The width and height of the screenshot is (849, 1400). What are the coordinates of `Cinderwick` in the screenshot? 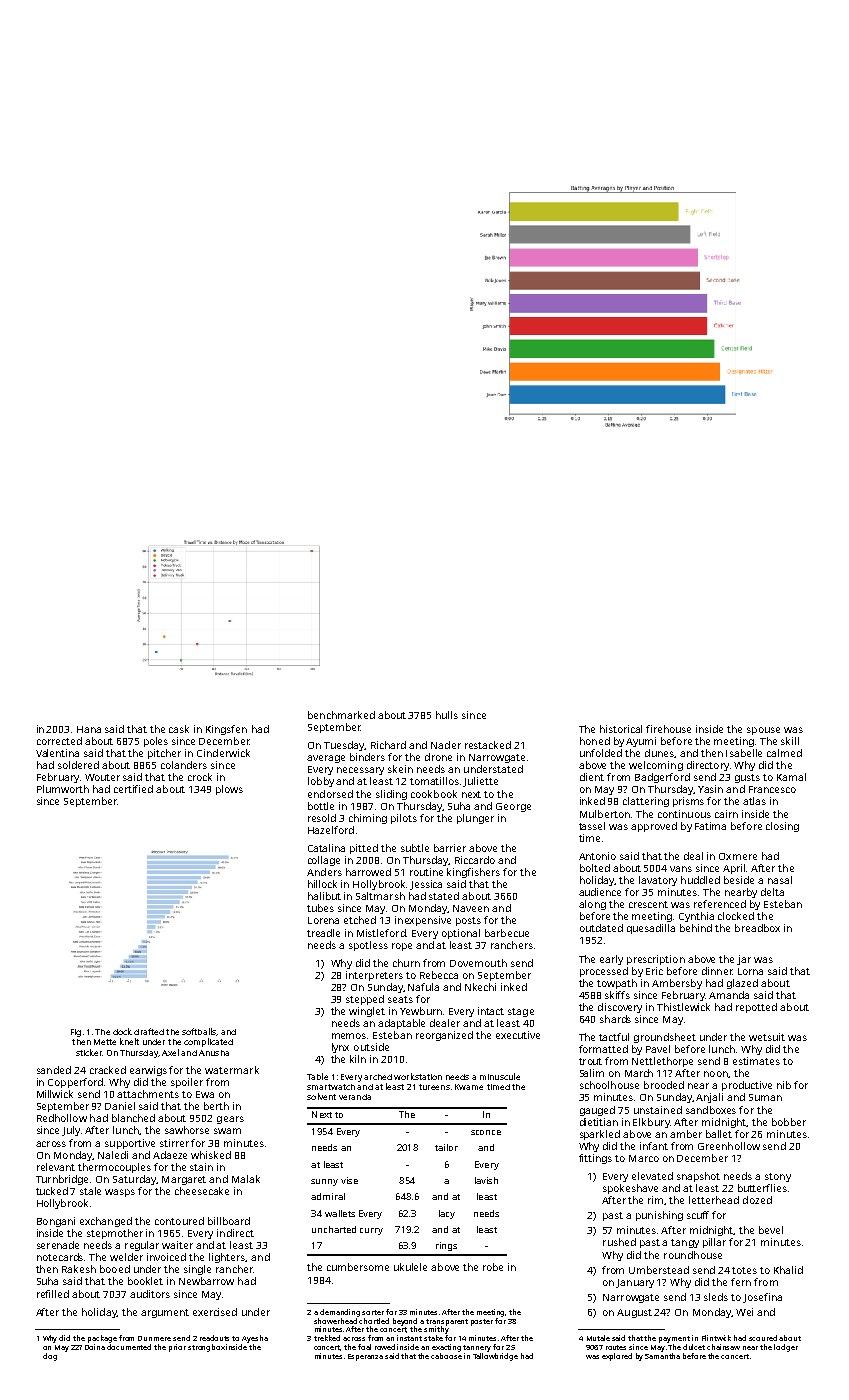 It's located at (223, 753).
